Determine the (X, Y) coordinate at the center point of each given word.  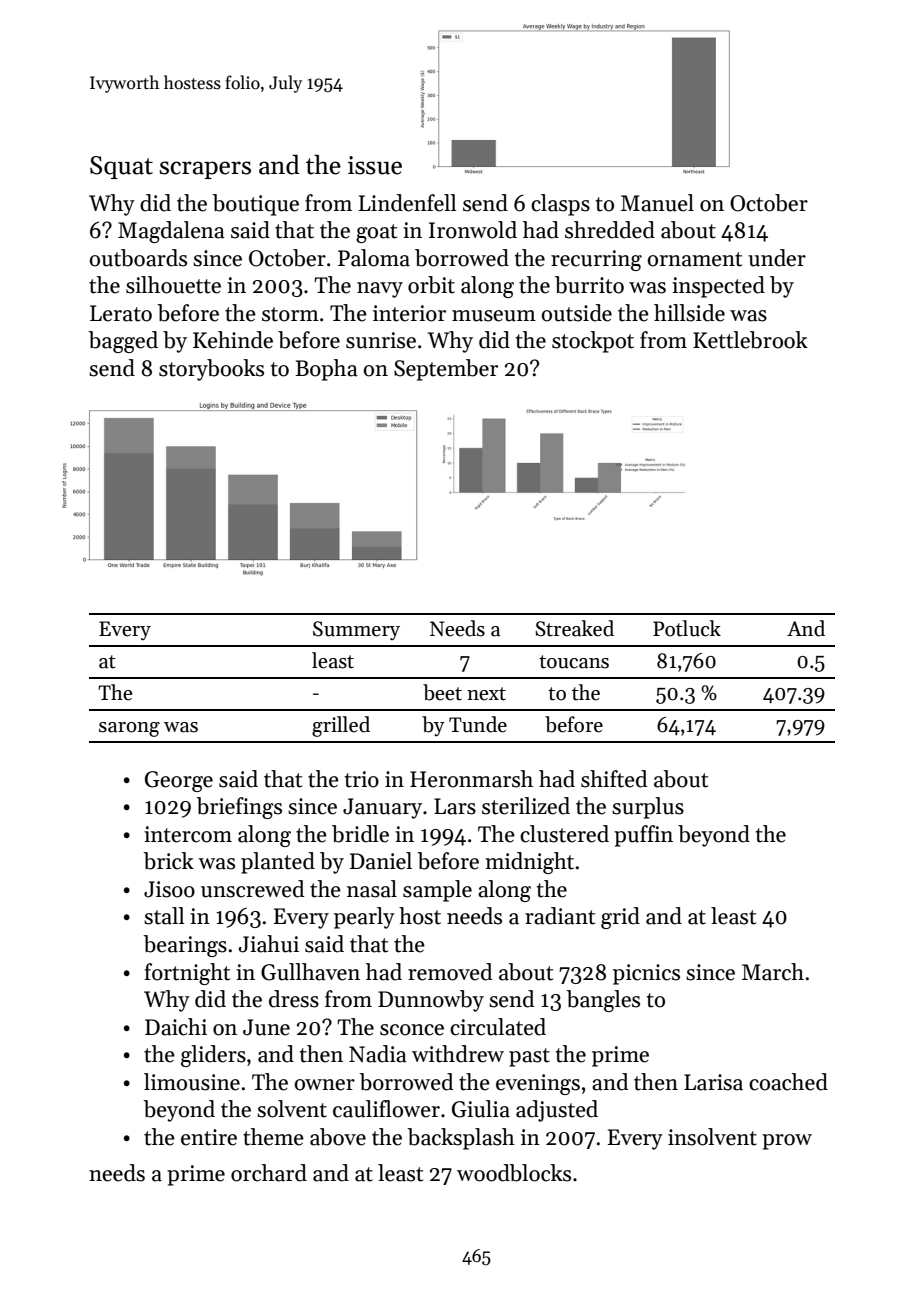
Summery (356, 630)
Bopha (326, 370)
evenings (538, 1084)
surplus (648, 808)
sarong (129, 729)
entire (209, 1137)
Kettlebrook (750, 340)
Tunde (478, 724)
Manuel (657, 203)
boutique (255, 205)
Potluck (687, 628)
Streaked (574, 628)
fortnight (187, 974)
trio (362, 779)
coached (788, 1082)
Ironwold (473, 230)
